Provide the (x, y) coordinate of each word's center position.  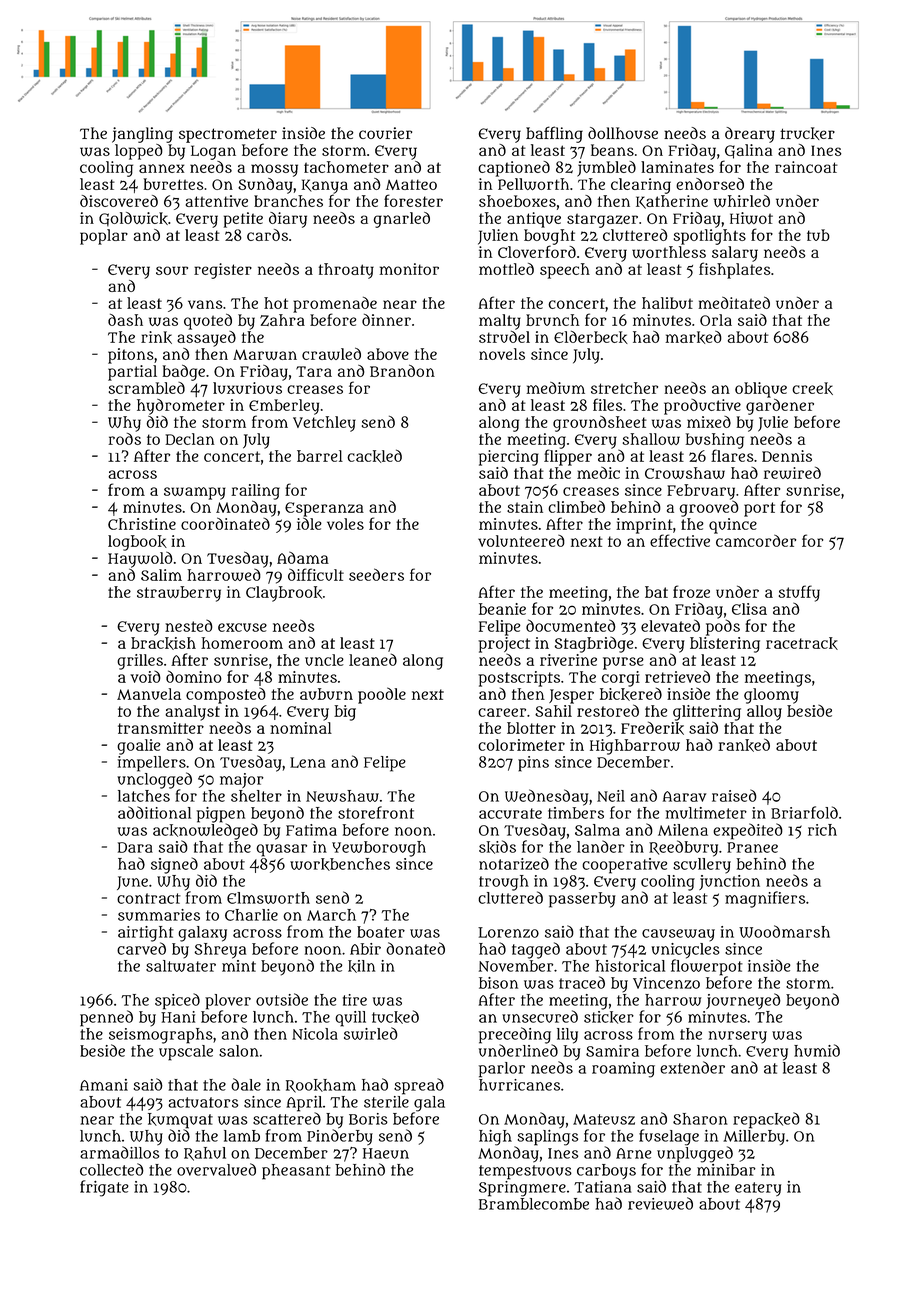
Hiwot (751, 218)
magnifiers (765, 899)
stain (525, 507)
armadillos (119, 1152)
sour (172, 270)
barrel (320, 456)
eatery (758, 1189)
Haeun (386, 1153)
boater (381, 932)
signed (174, 865)
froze (691, 591)
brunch (553, 320)
